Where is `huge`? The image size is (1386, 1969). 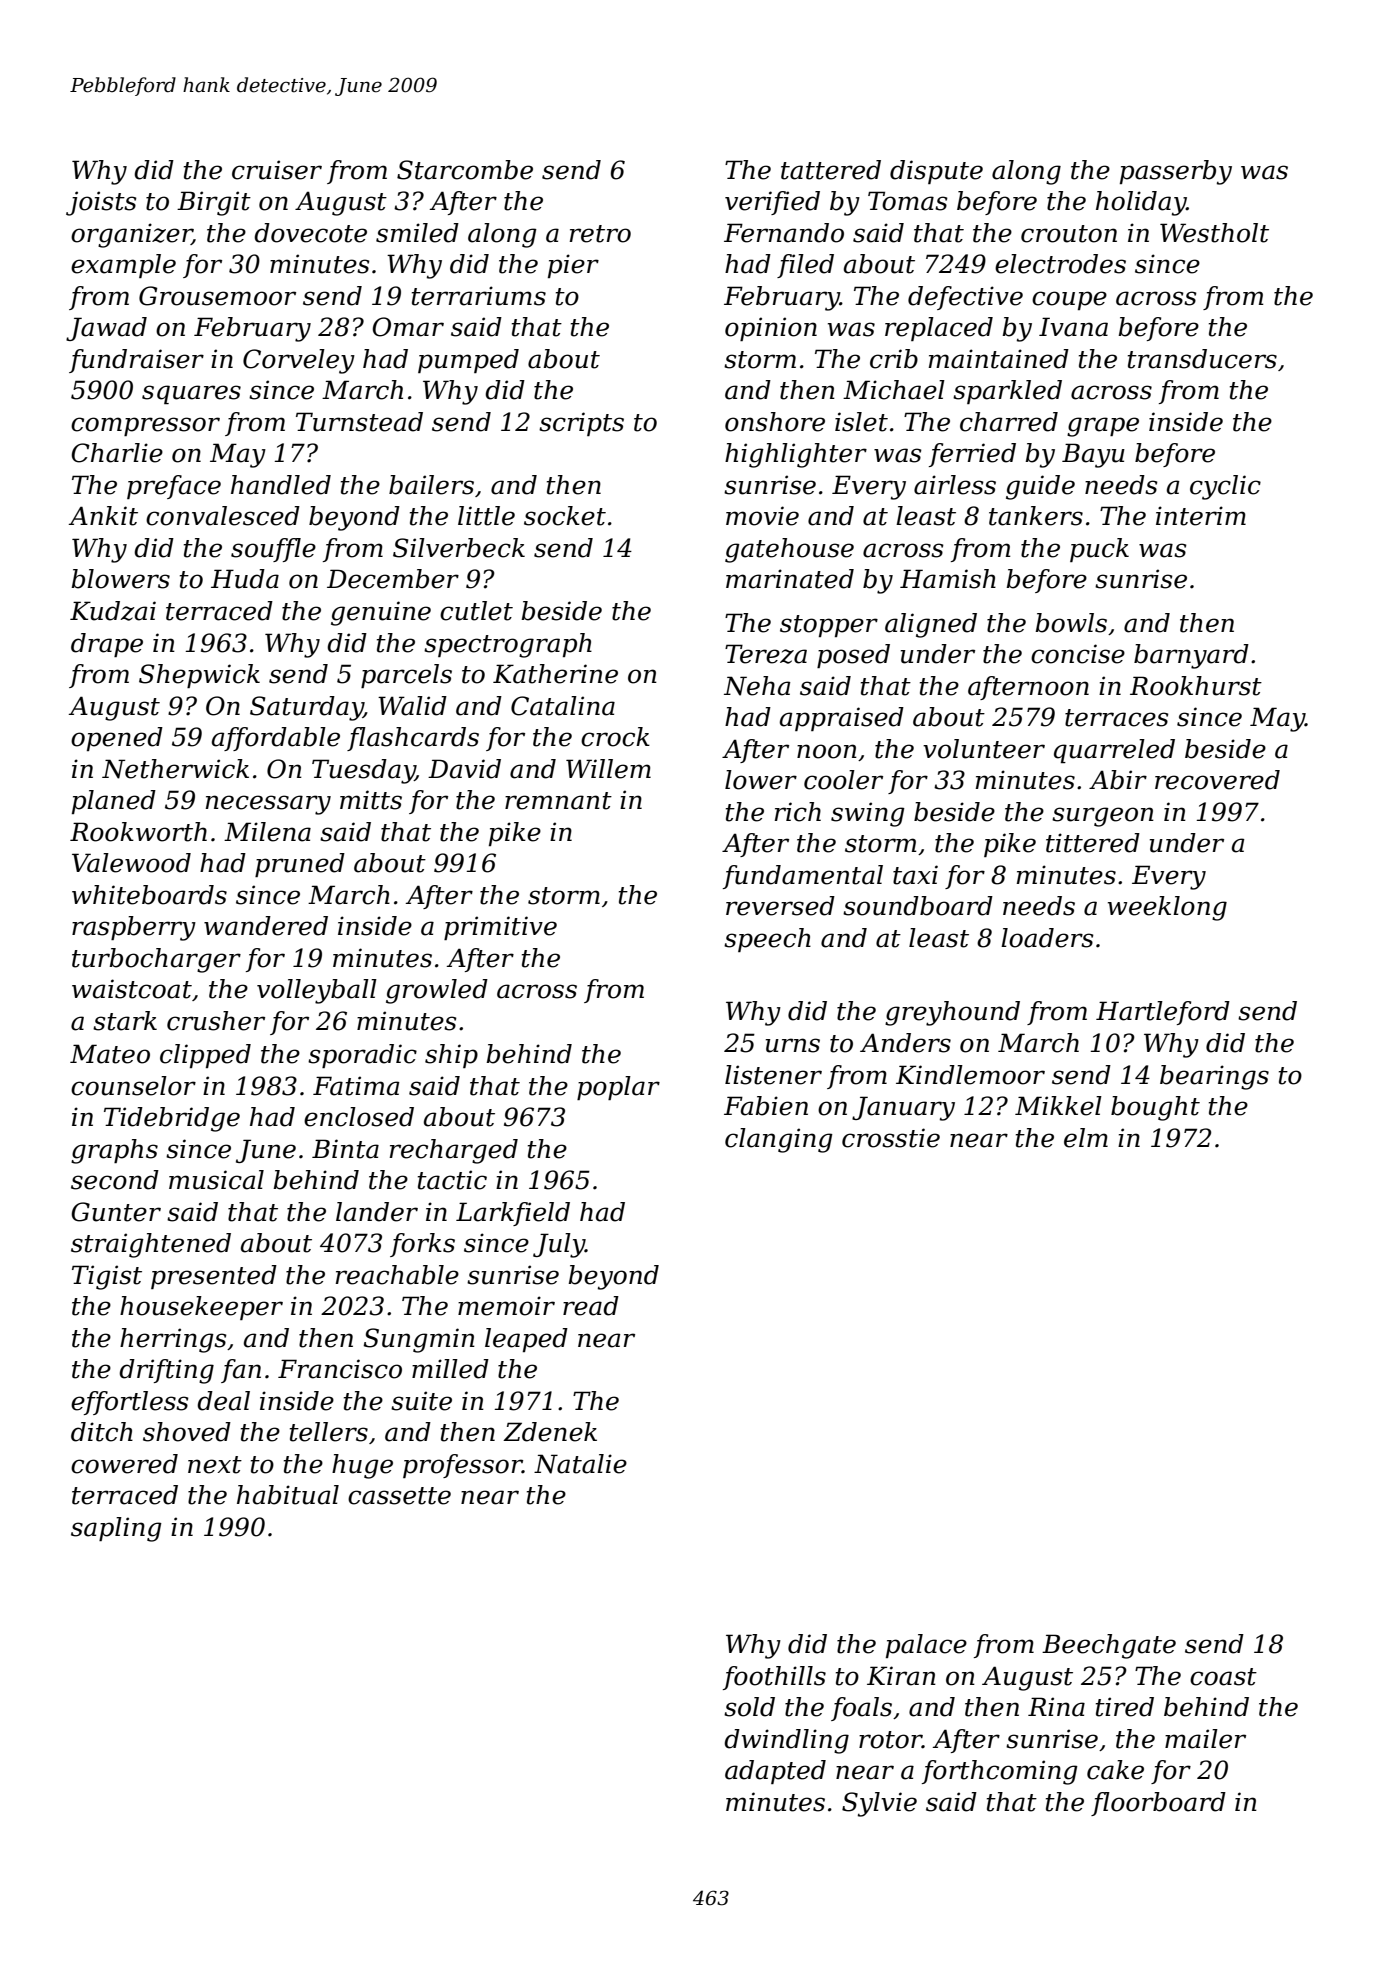 huge is located at coordinates (362, 1466).
